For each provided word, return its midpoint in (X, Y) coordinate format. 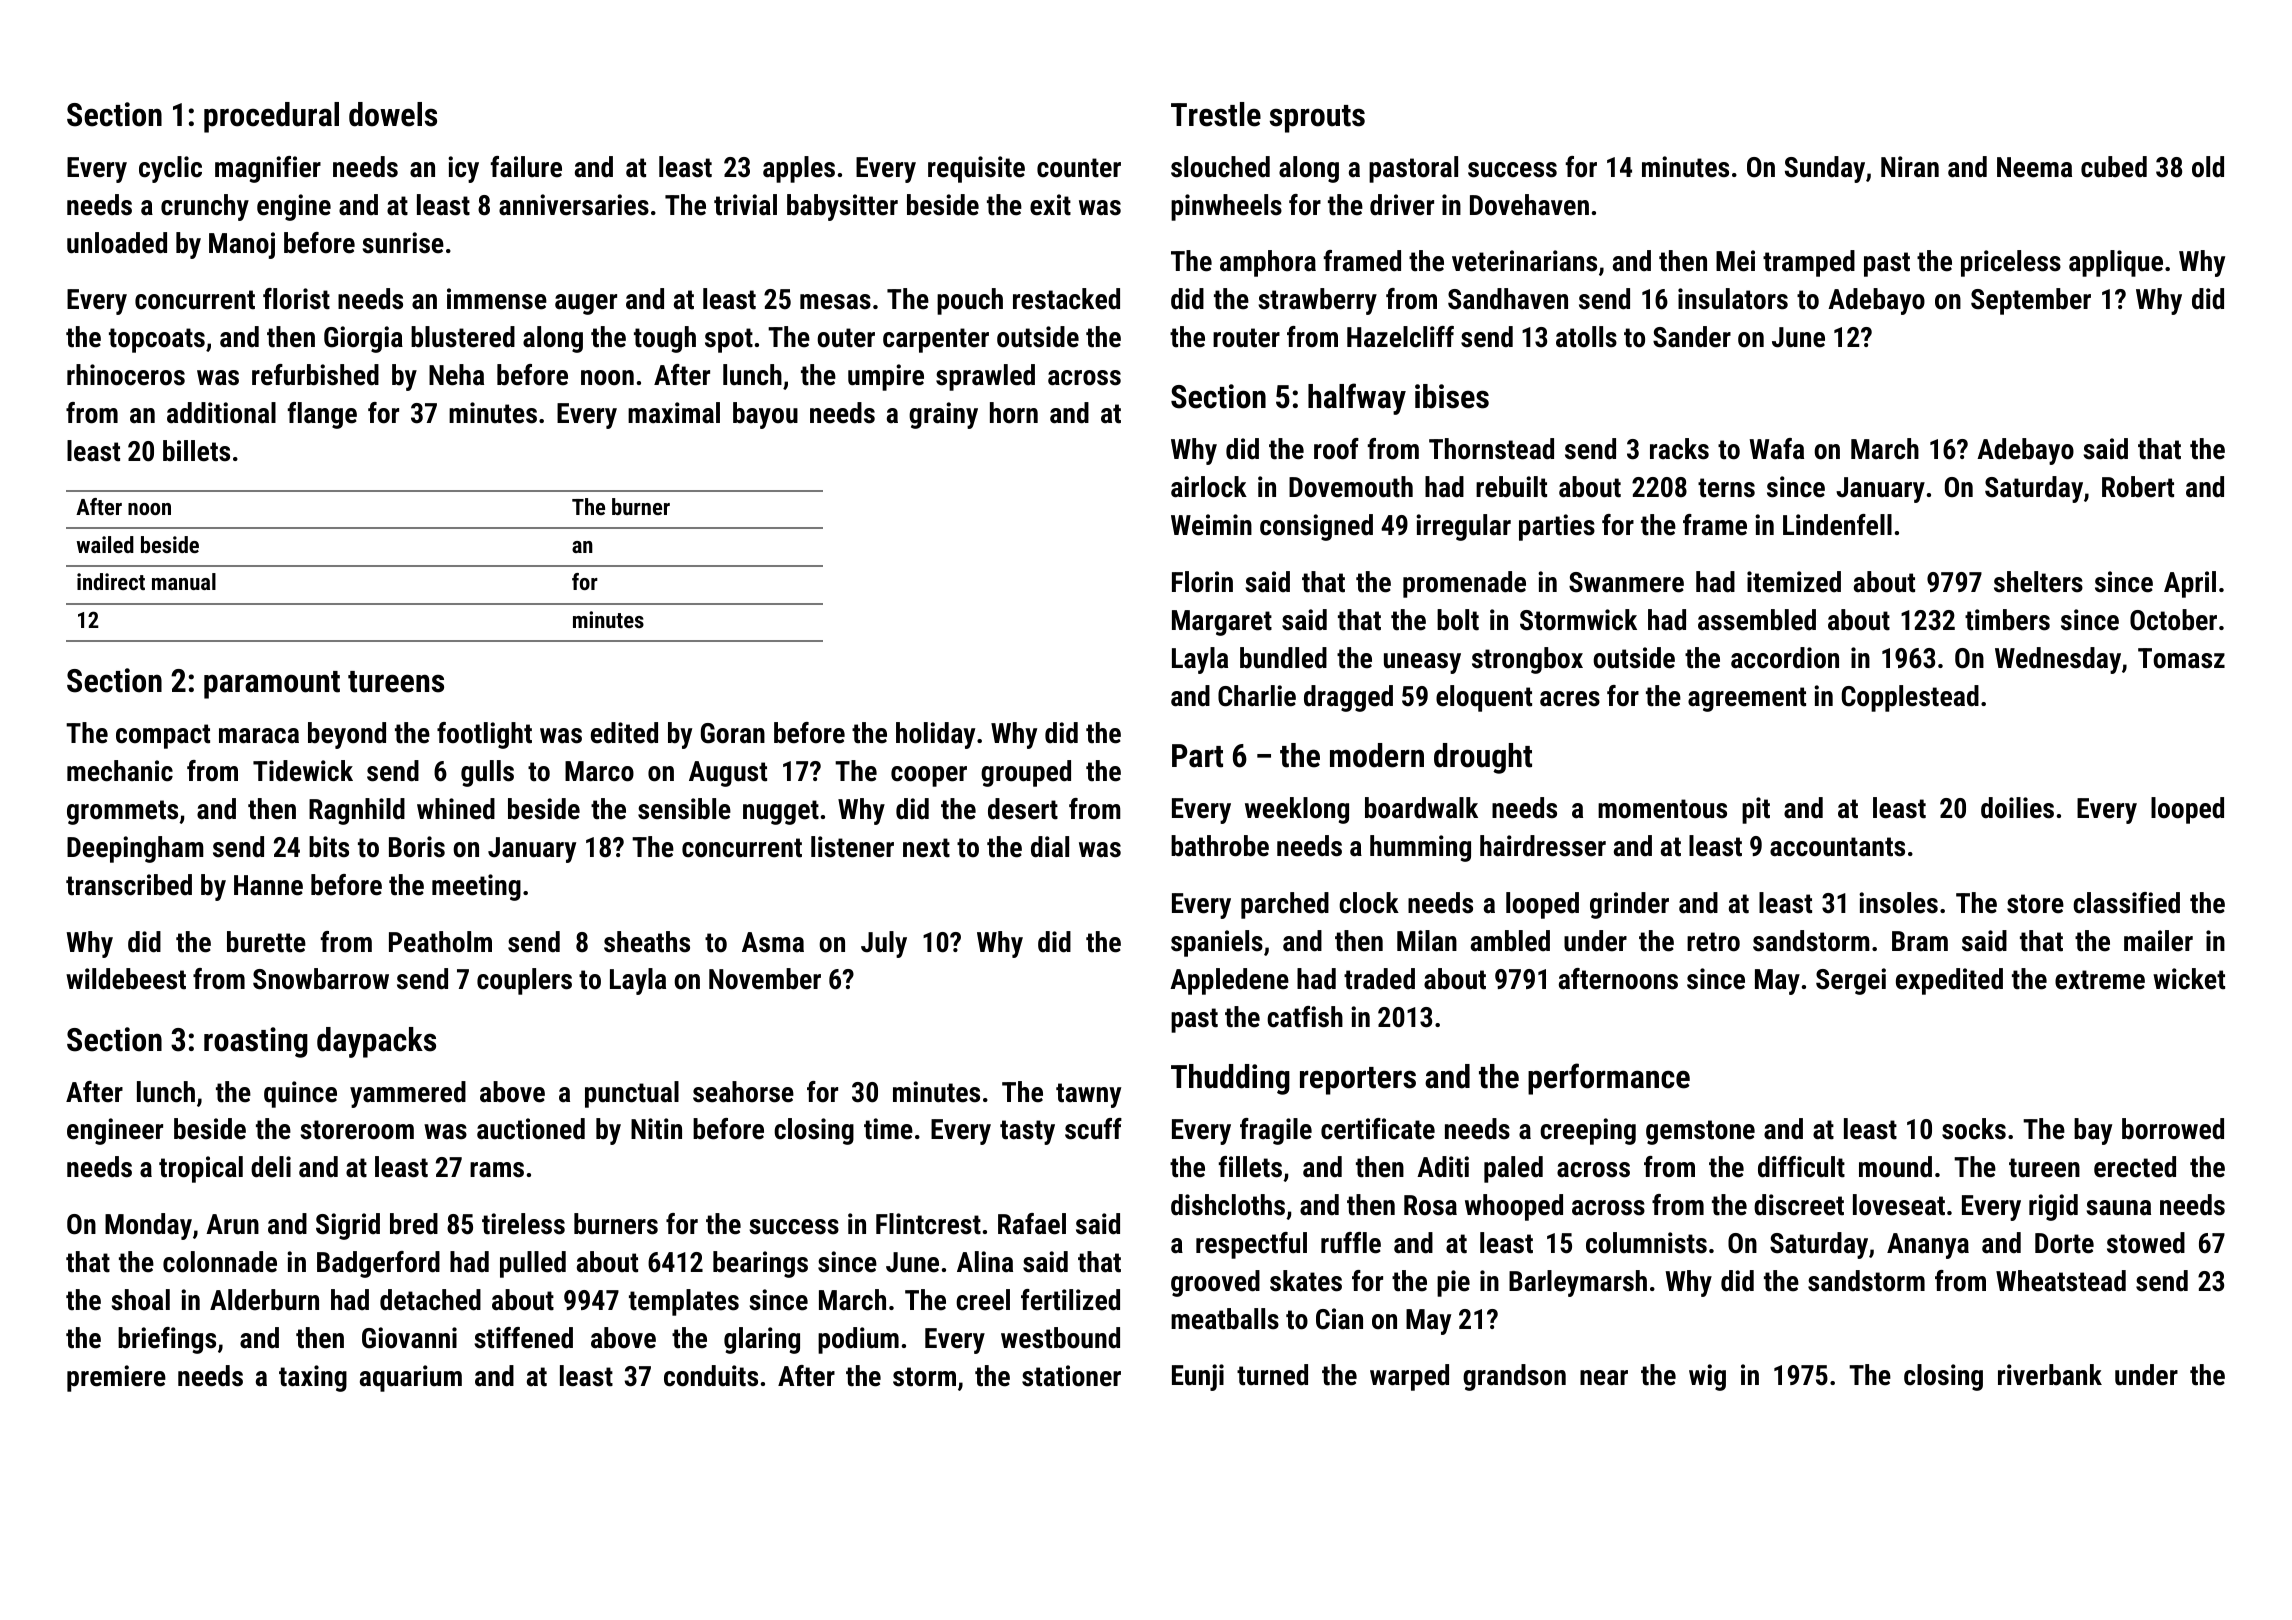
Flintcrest (928, 1224)
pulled (533, 1264)
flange (322, 415)
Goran (733, 733)
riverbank (2050, 1375)
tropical (201, 1169)
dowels (393, 114)
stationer (1071, 1376)
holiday (935, 735)
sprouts (1317, 119)
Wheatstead (2061, 1281)
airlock (1209, 487)
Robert (2138, 487)
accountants (1837, 847)
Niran (1910, 167)
